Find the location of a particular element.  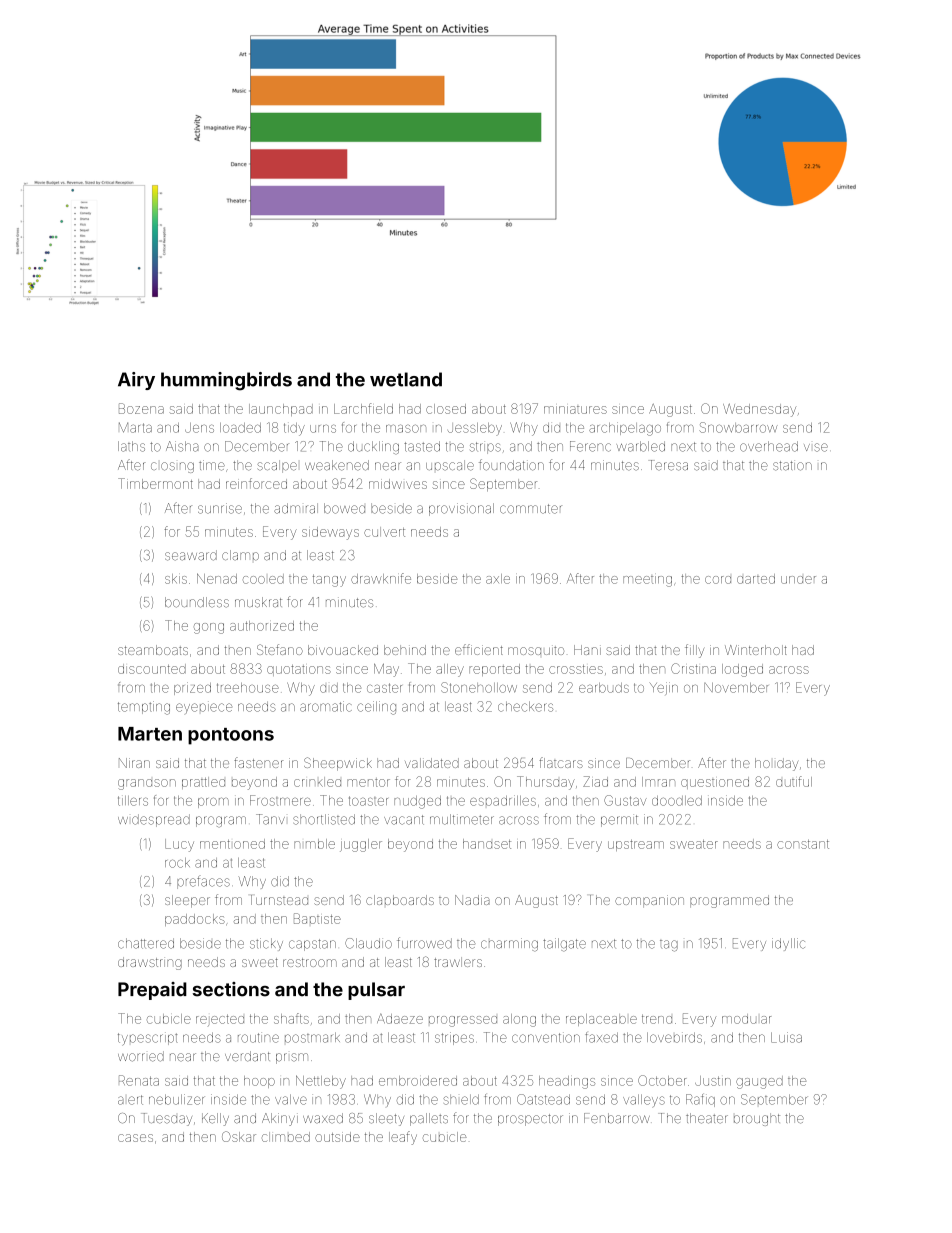

aromatic is located at coordinates (326, 706).
